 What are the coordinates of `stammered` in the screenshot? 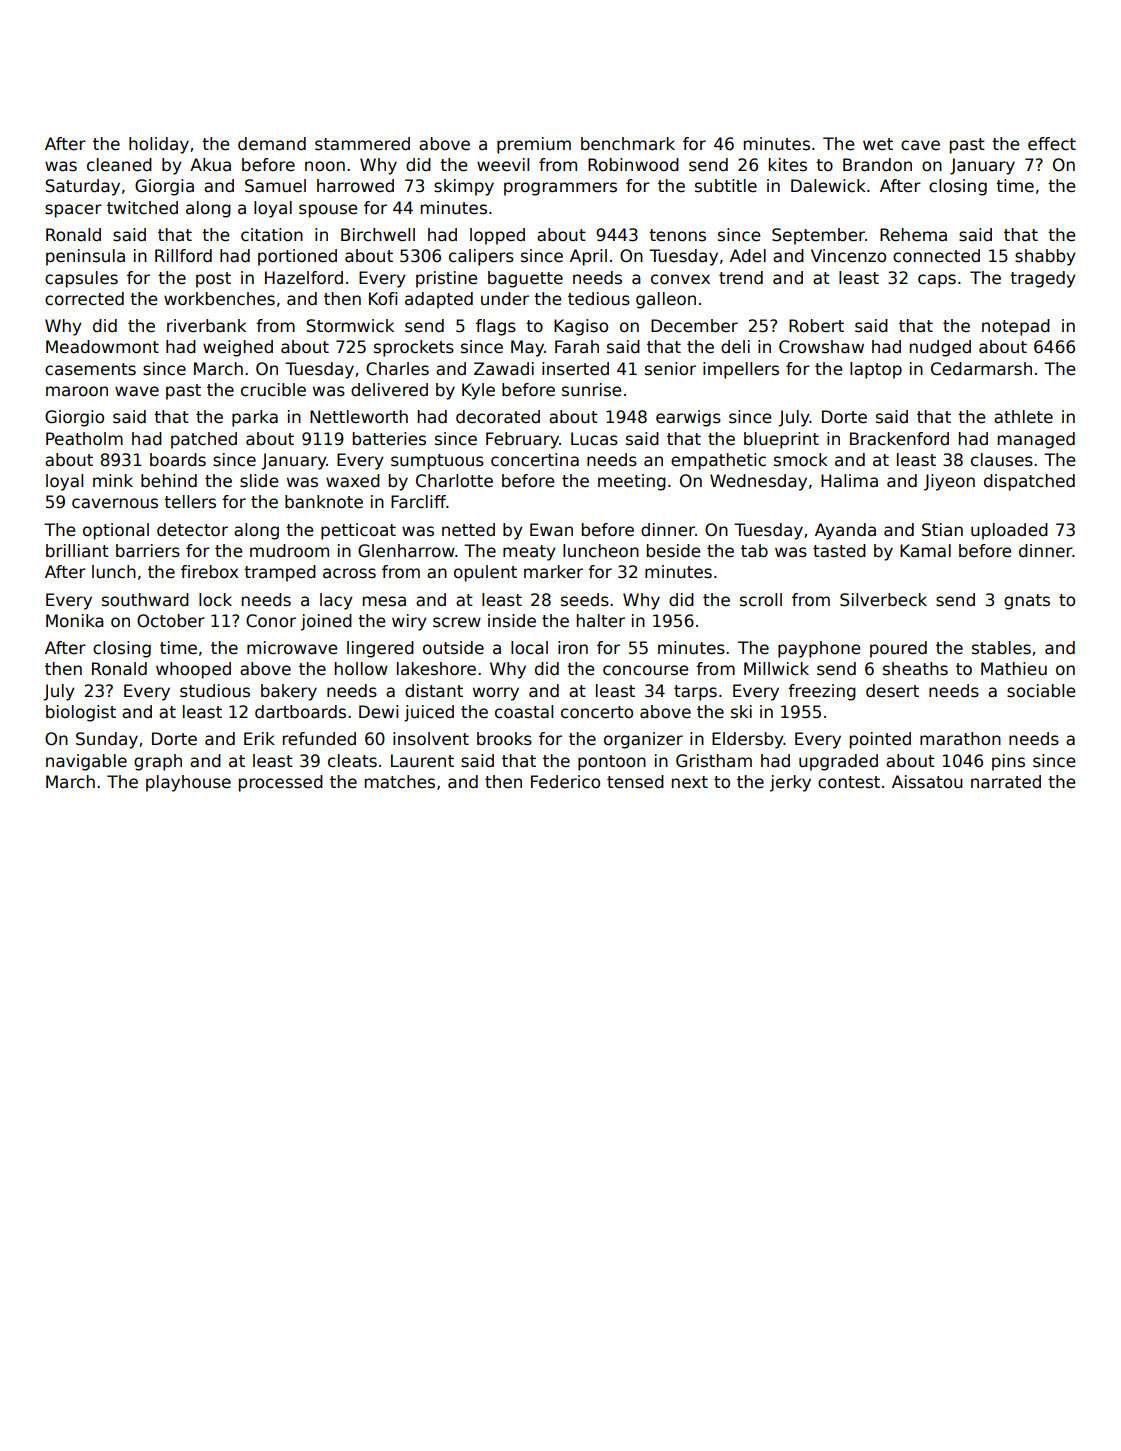 It's located at (362, 144).
